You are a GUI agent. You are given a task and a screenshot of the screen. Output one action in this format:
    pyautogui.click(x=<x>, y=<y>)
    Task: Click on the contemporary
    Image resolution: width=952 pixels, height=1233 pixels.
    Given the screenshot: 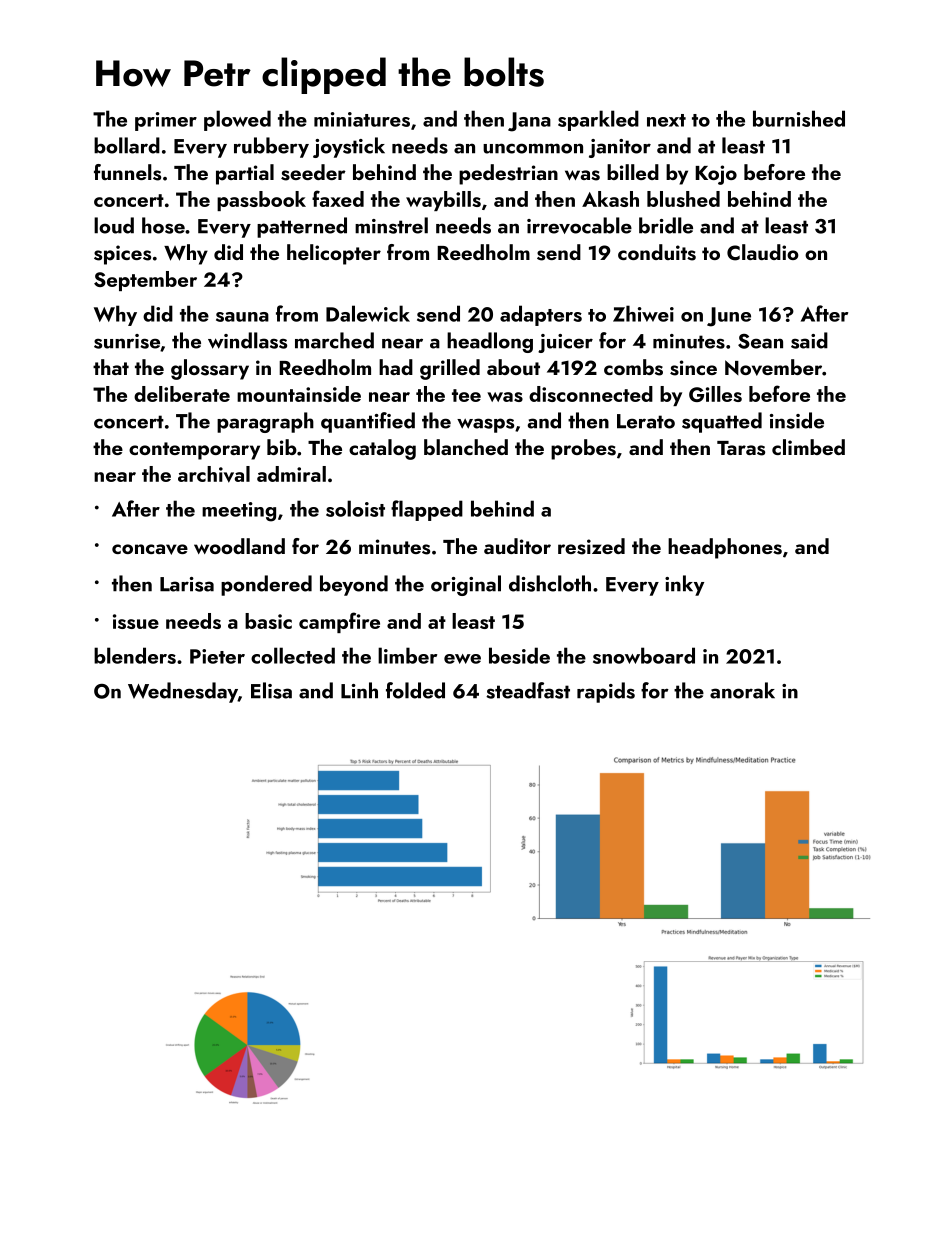 What is the action you would take?
    pyautogui.click(x=194, y=451)
